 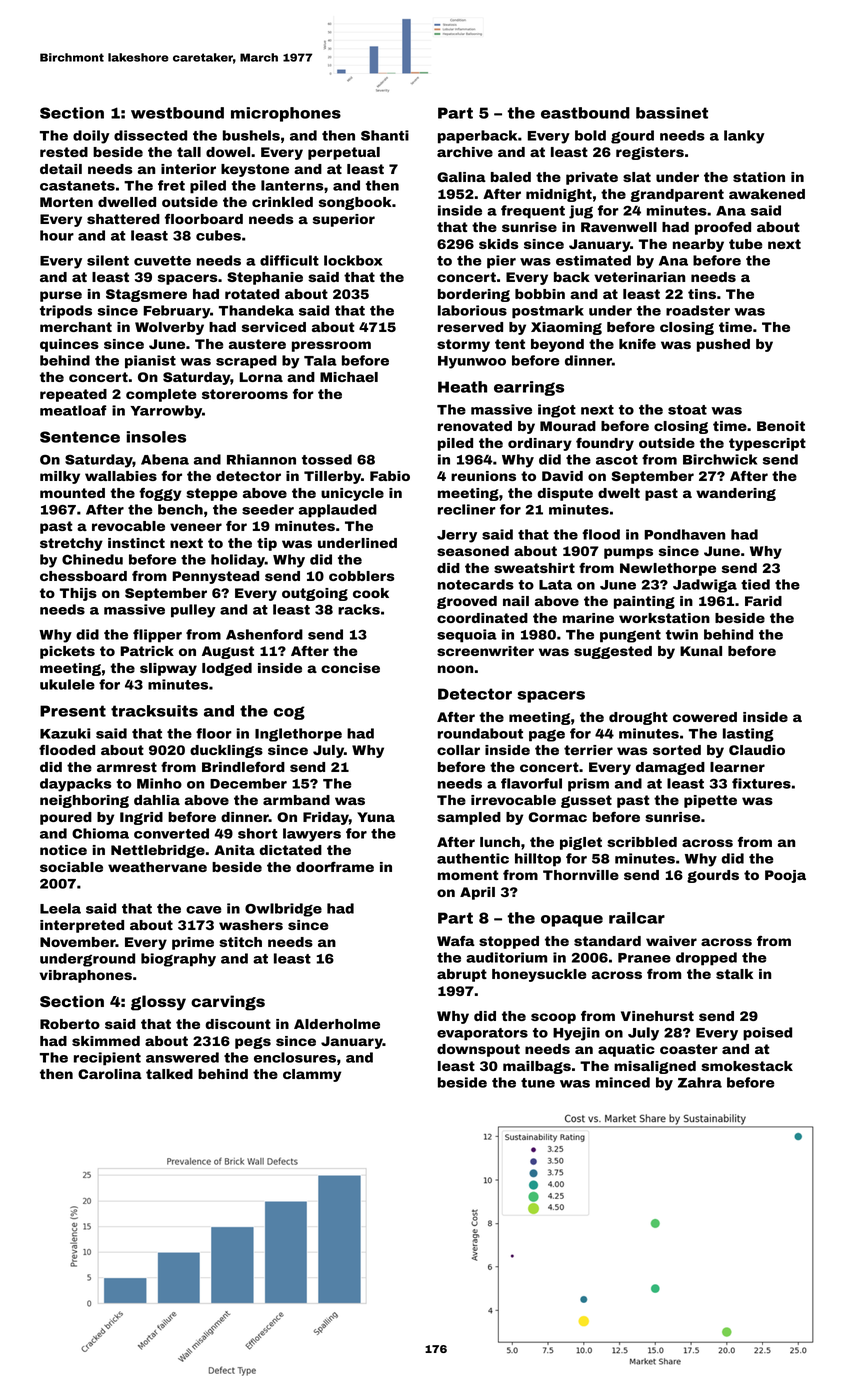 I want to click on foggy, so click(x=160, y=494).
